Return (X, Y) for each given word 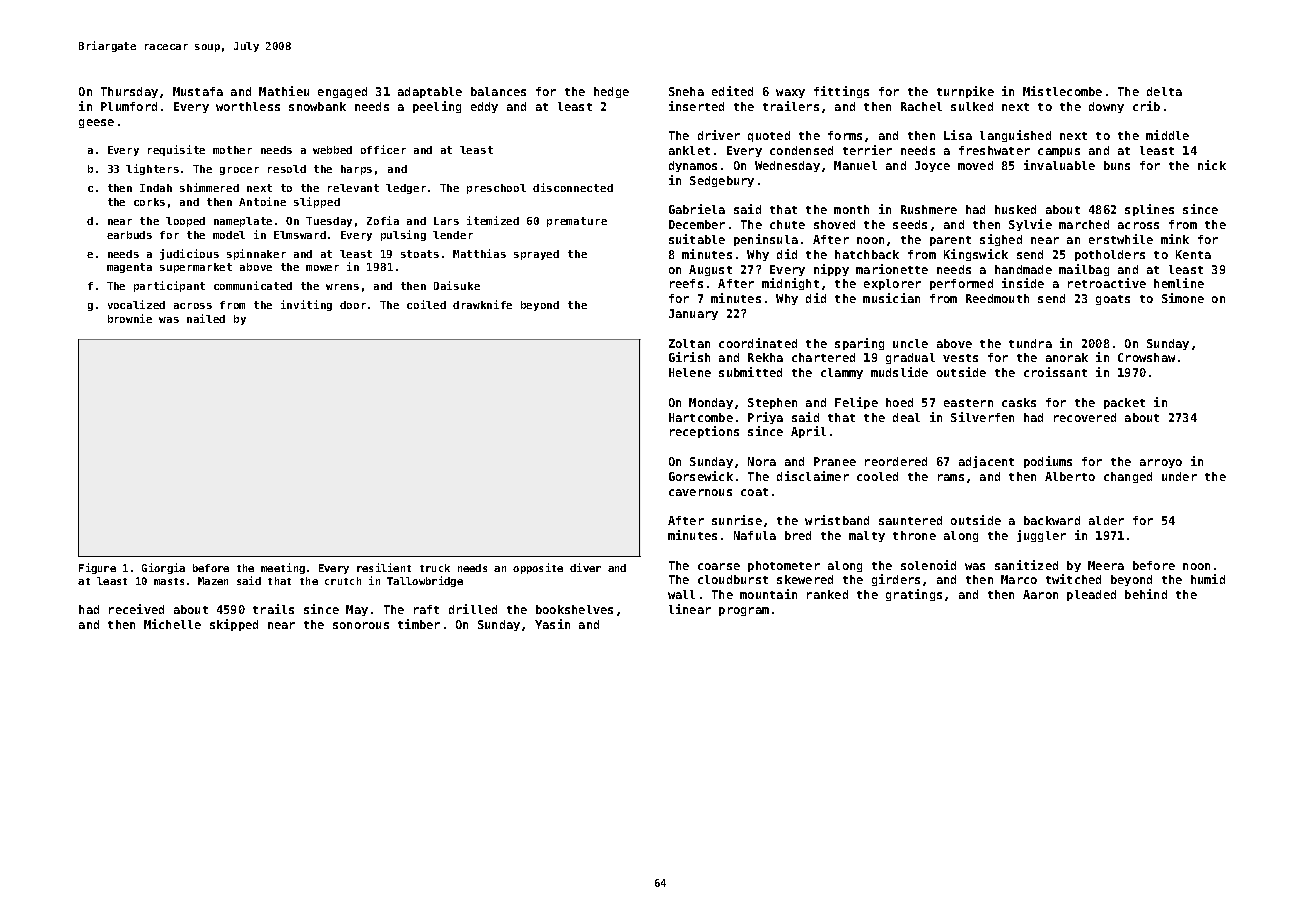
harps (356, 170)
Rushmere (929, 209)
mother (232, 150)
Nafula (755, 535)
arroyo (1161, 463)
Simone (1183, 298)
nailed (206, 318)
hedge (611, 92)
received (136, 609)
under (1179, 476)
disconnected (573, 187)
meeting (283, 568)
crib (1146, 106)
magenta (129, 268)
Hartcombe (701, 417)
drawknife (482, 304)
